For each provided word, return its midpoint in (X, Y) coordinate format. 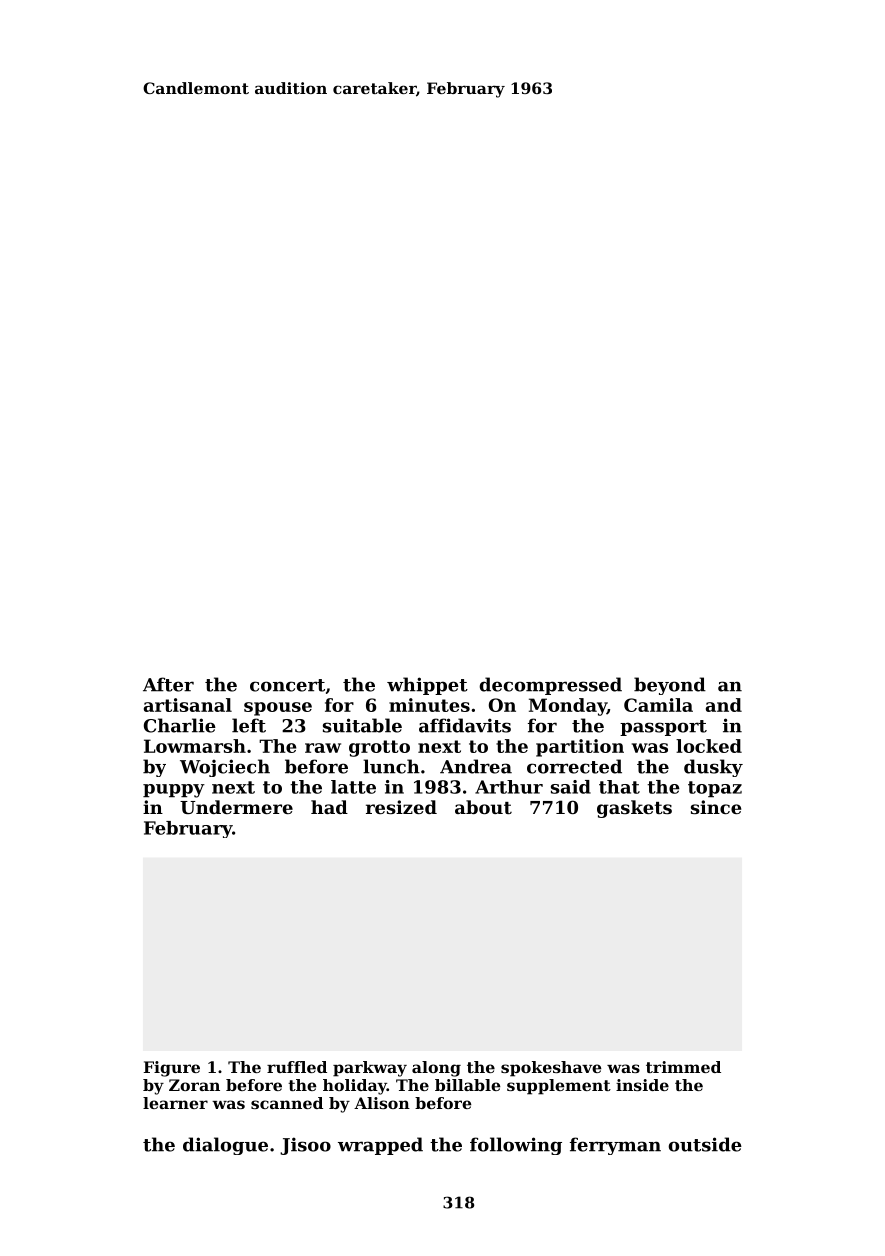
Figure (172, 1069)
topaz (715, 789)
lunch (391, 766)
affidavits (465, 725)
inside (642, 1085)
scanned (287, 1103)
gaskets (634, 809)
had (329, 807)
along (436, 1069)
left (249, 725)
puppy (174, 791)
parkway (370, 1069)
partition (580, 748)
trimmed (683, 1067)
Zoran (194, 1085)
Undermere (236, 807)
